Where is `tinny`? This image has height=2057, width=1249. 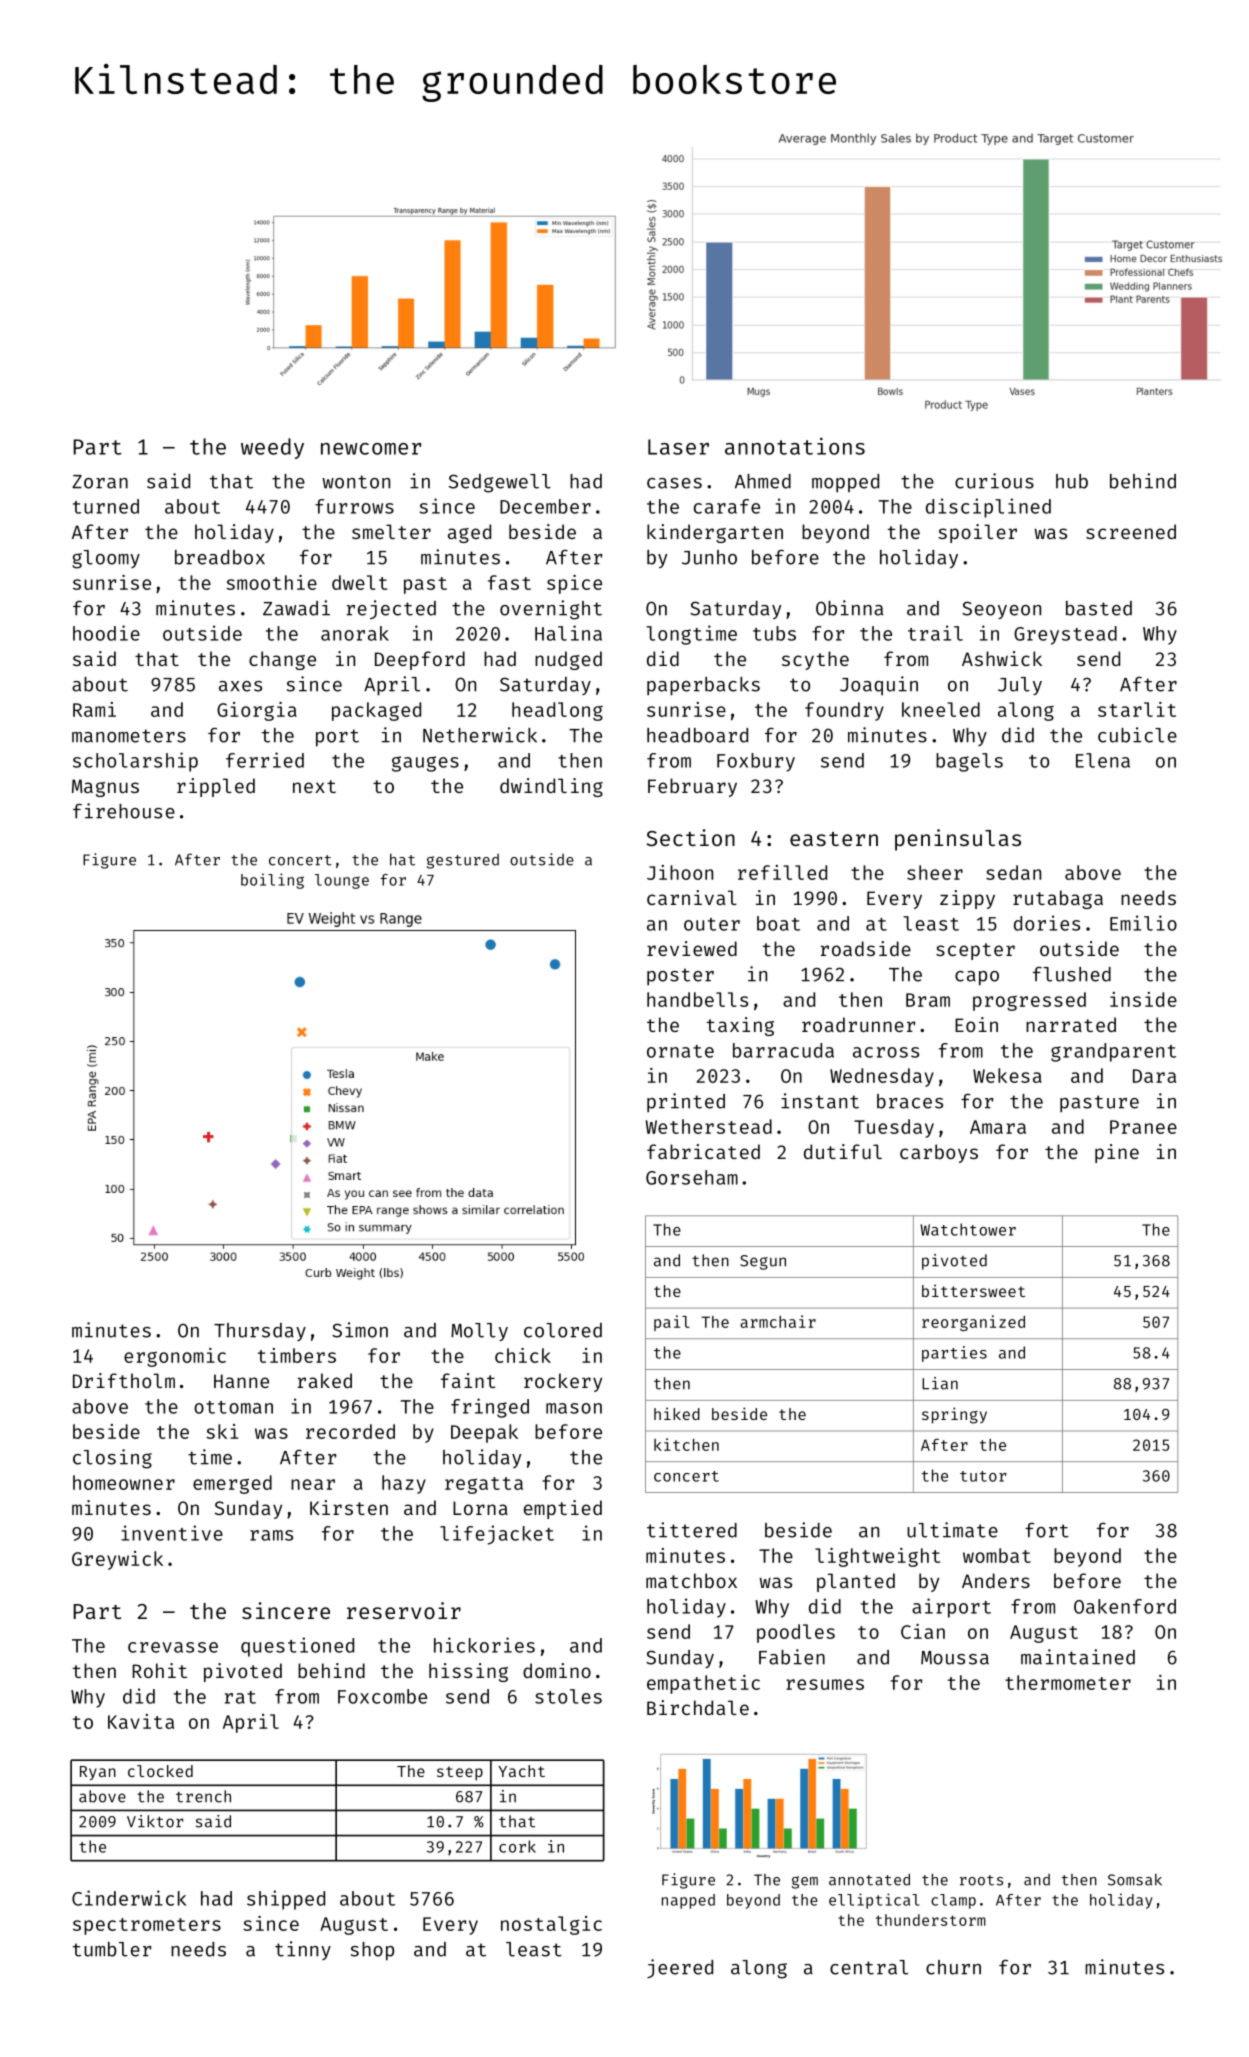
tinny is located at coordinates (303, 1950).
